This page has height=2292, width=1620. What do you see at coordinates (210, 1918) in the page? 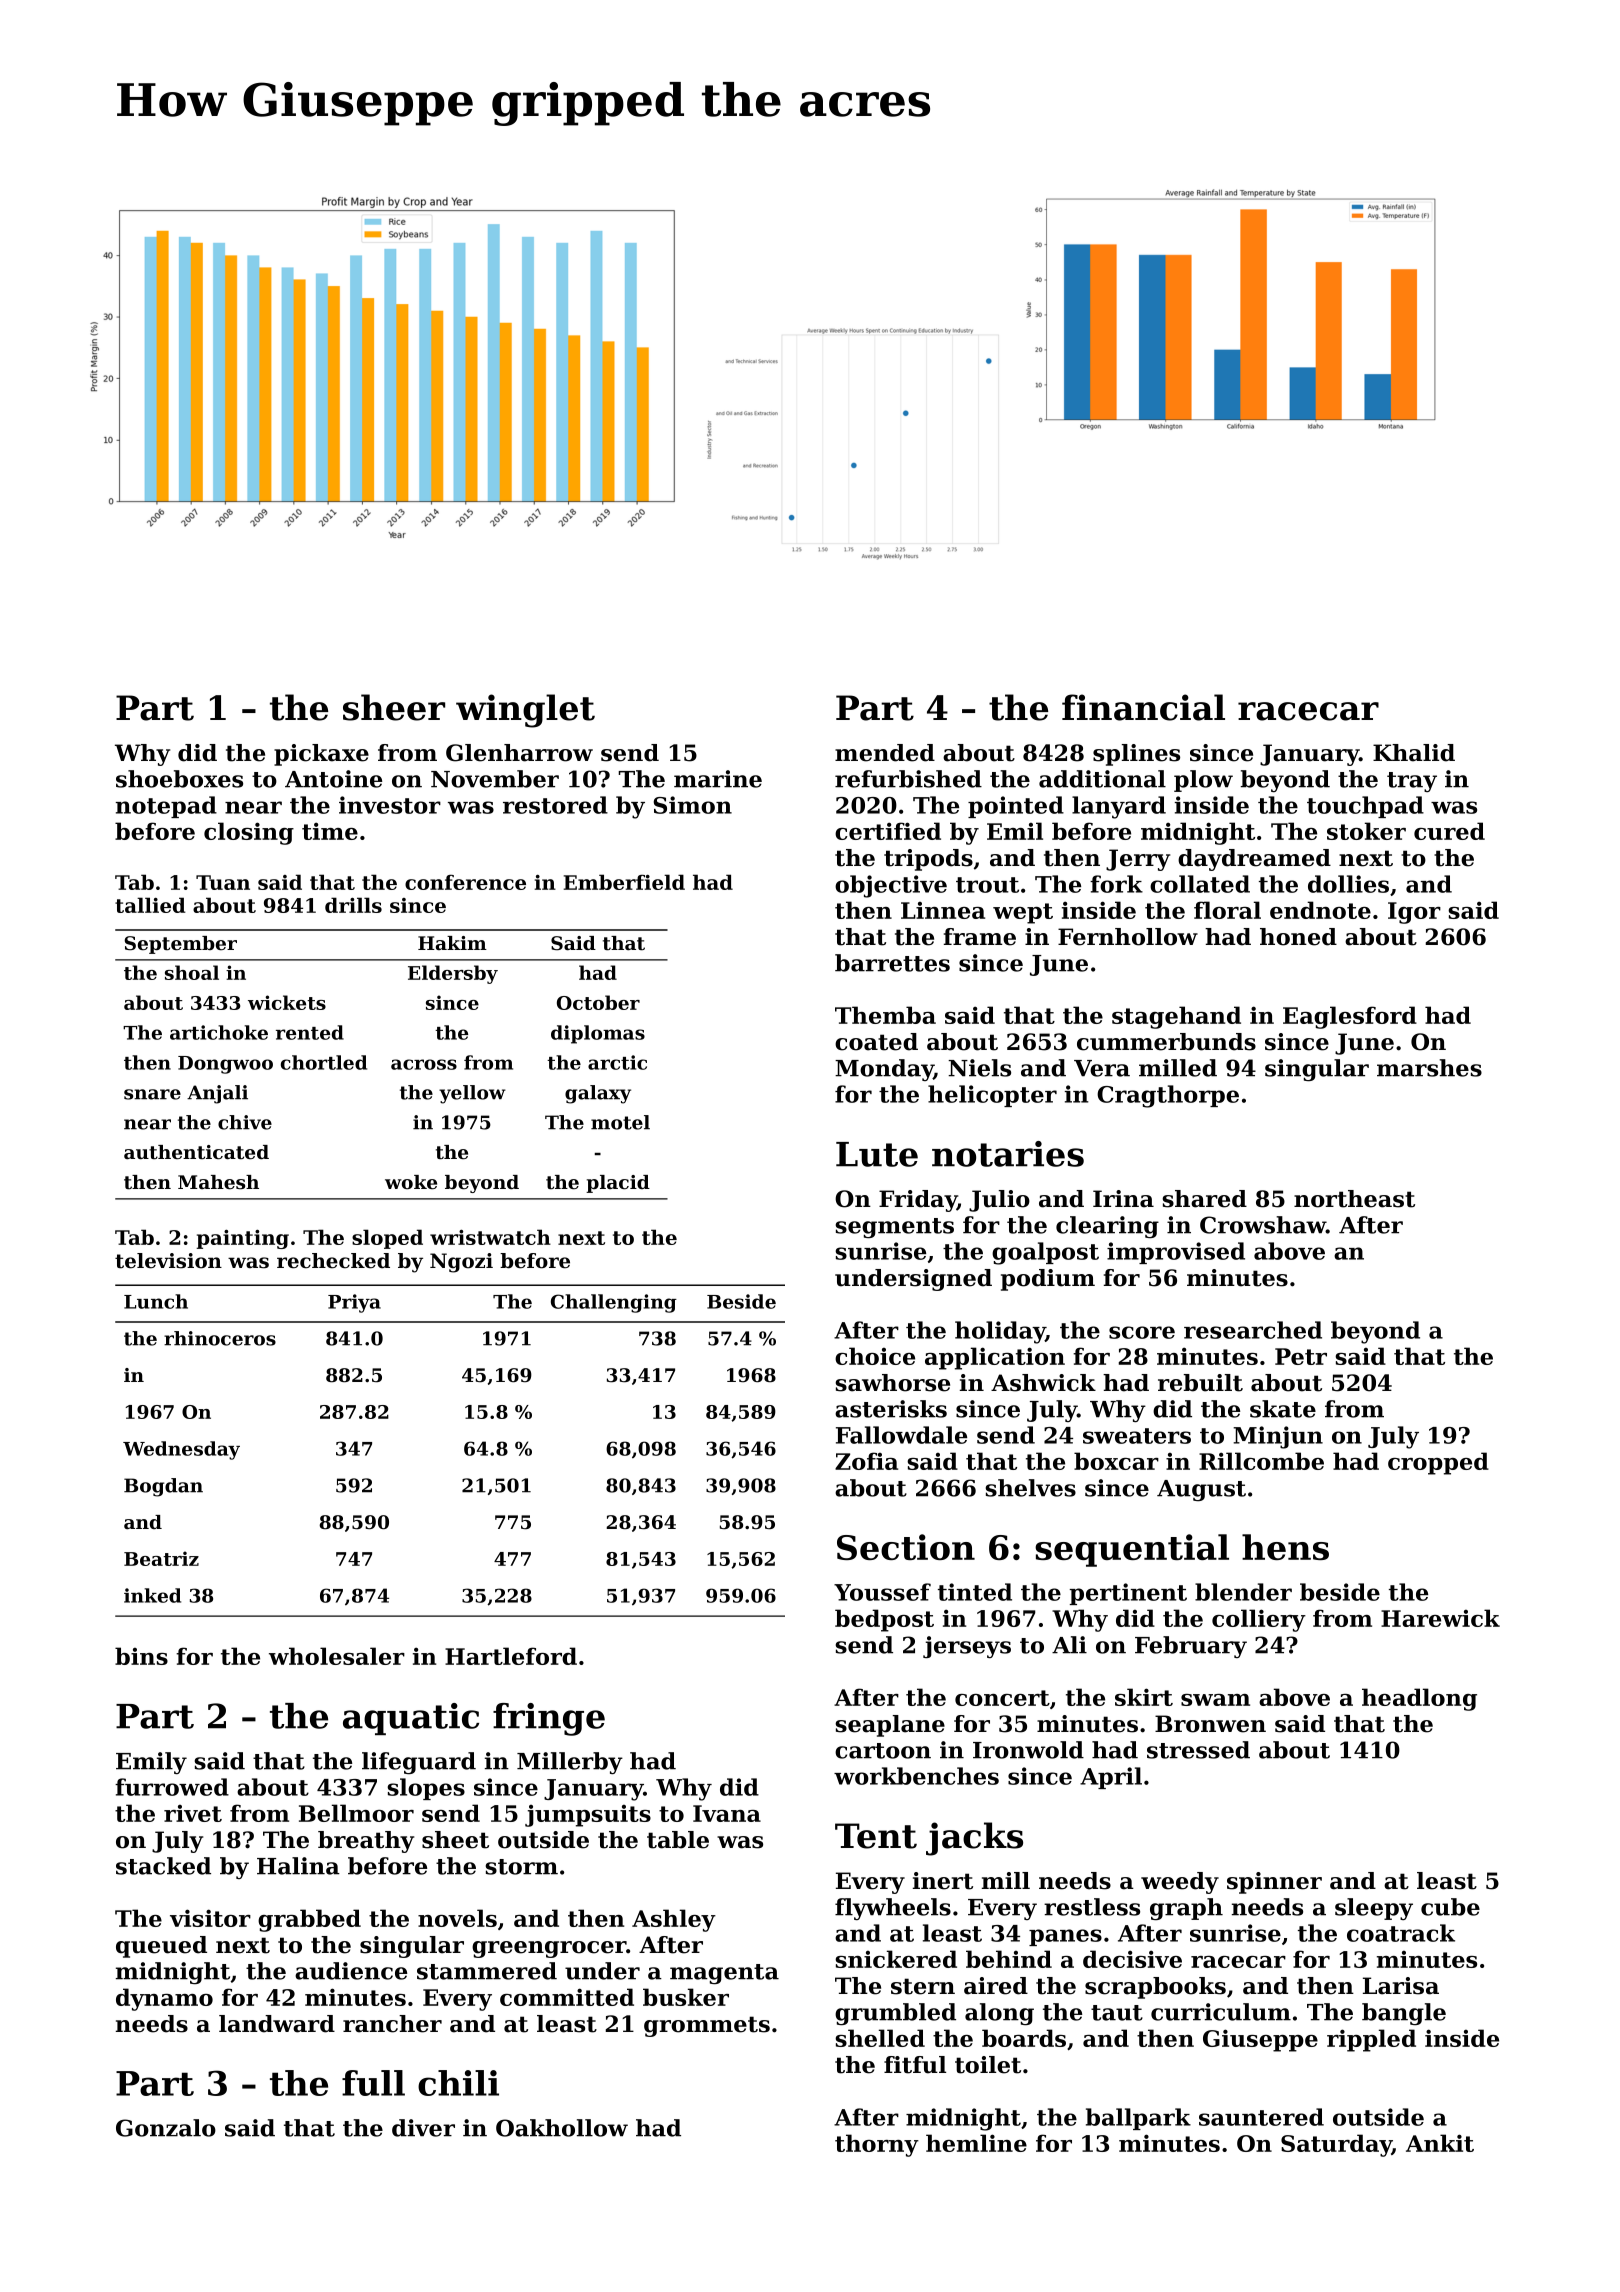
I see `visitor` at bounding box center [210, 1918].
